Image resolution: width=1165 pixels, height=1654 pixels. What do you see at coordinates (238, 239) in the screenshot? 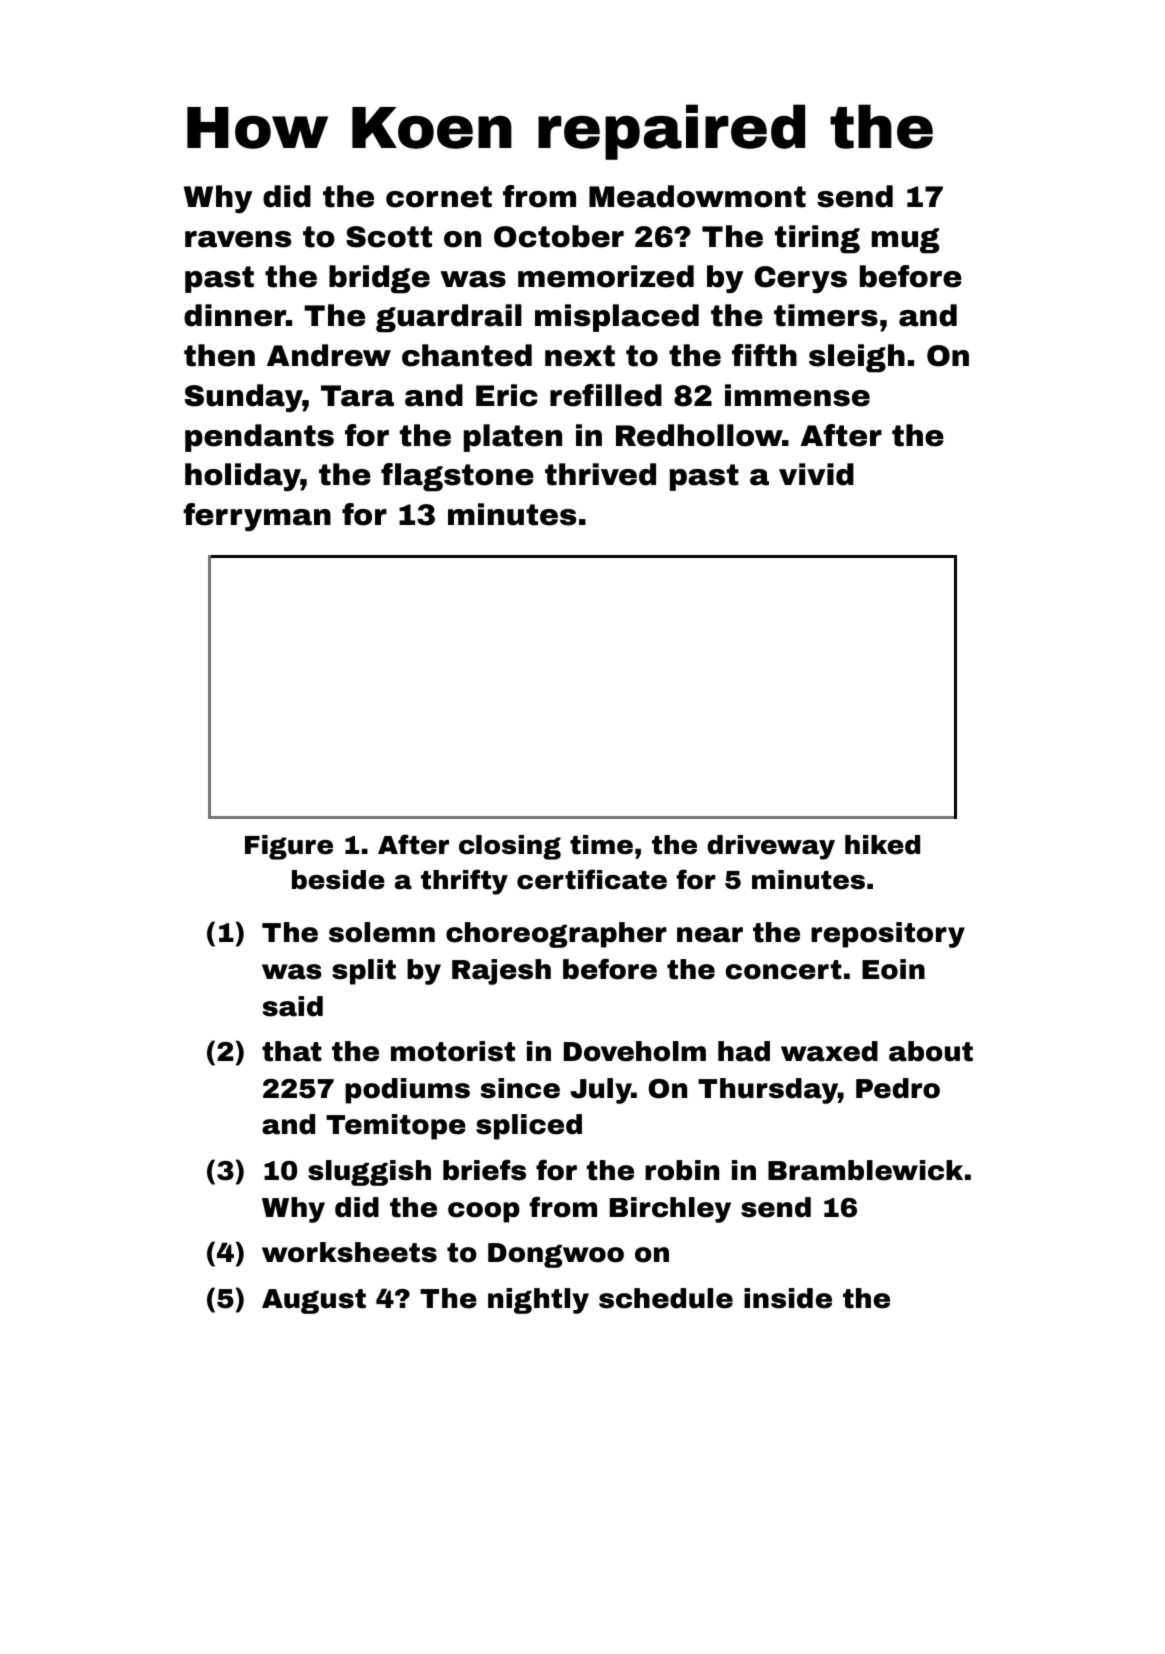
I see `ravens` at bounding box center [238, 239].
